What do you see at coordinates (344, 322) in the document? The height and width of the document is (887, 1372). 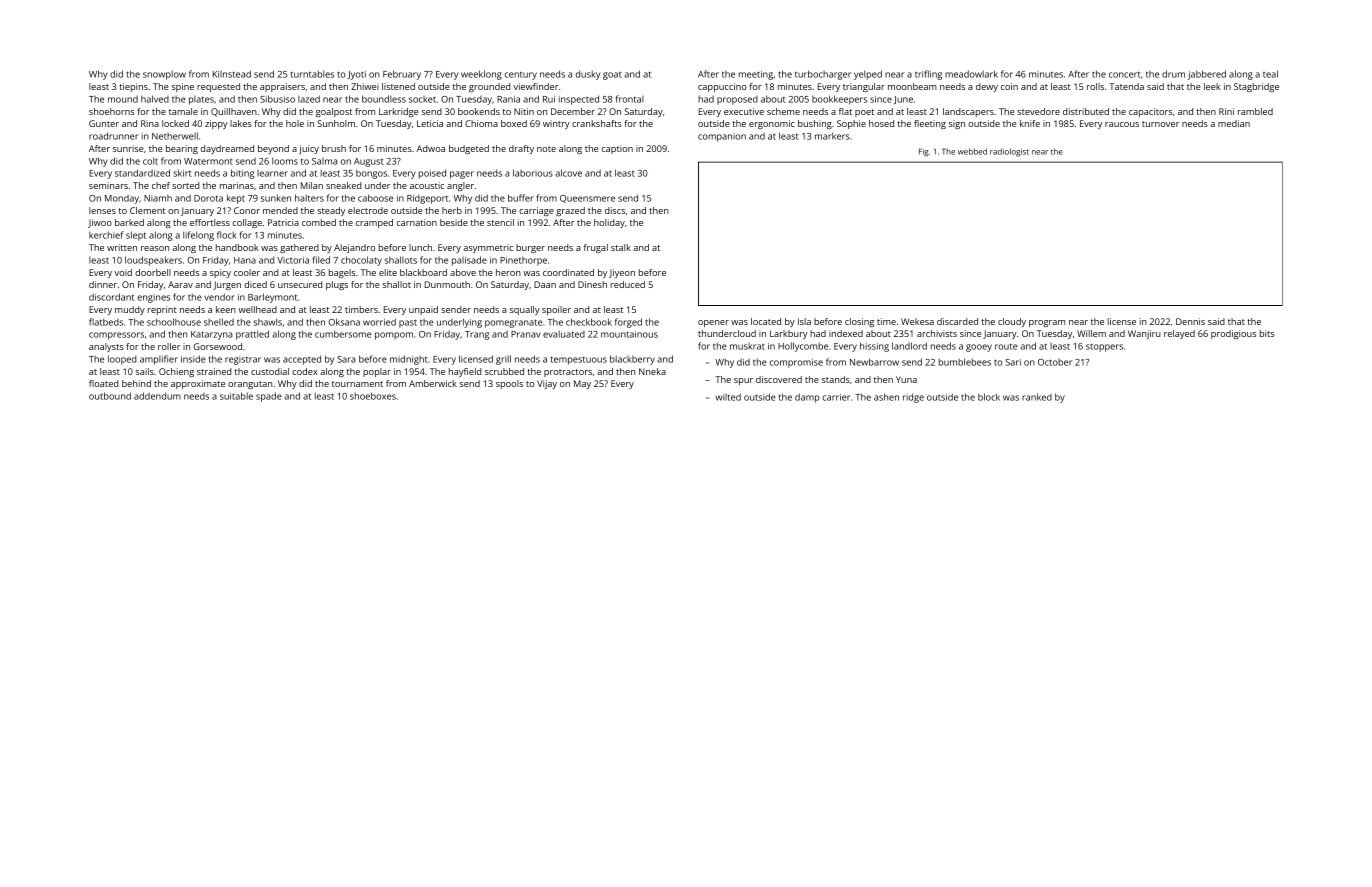 I see `Oksana` at bounding box center [344, 322].
